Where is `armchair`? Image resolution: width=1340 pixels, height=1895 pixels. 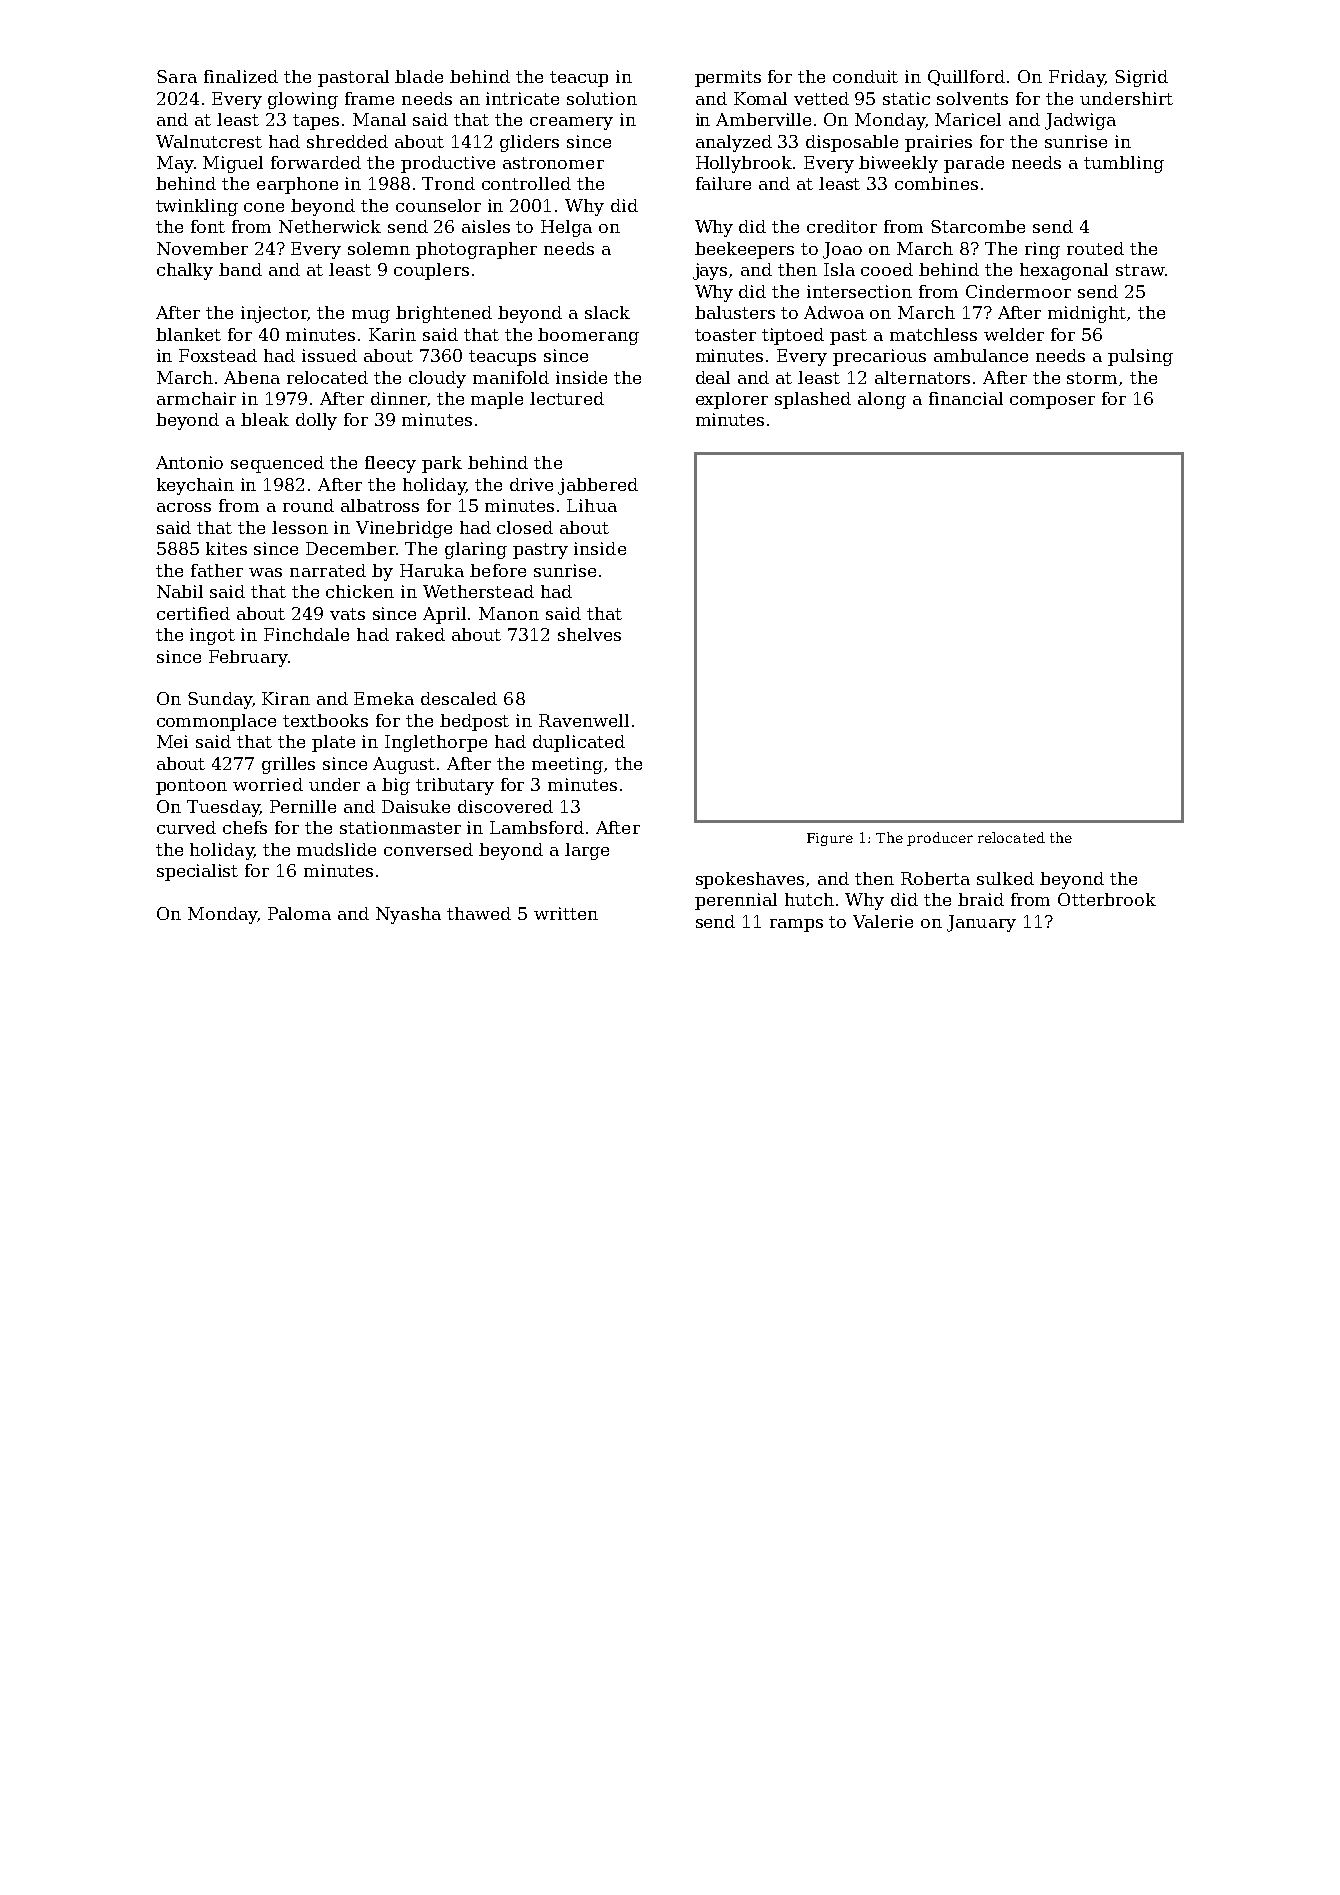 armchair is located at coordinates (196, 398).
